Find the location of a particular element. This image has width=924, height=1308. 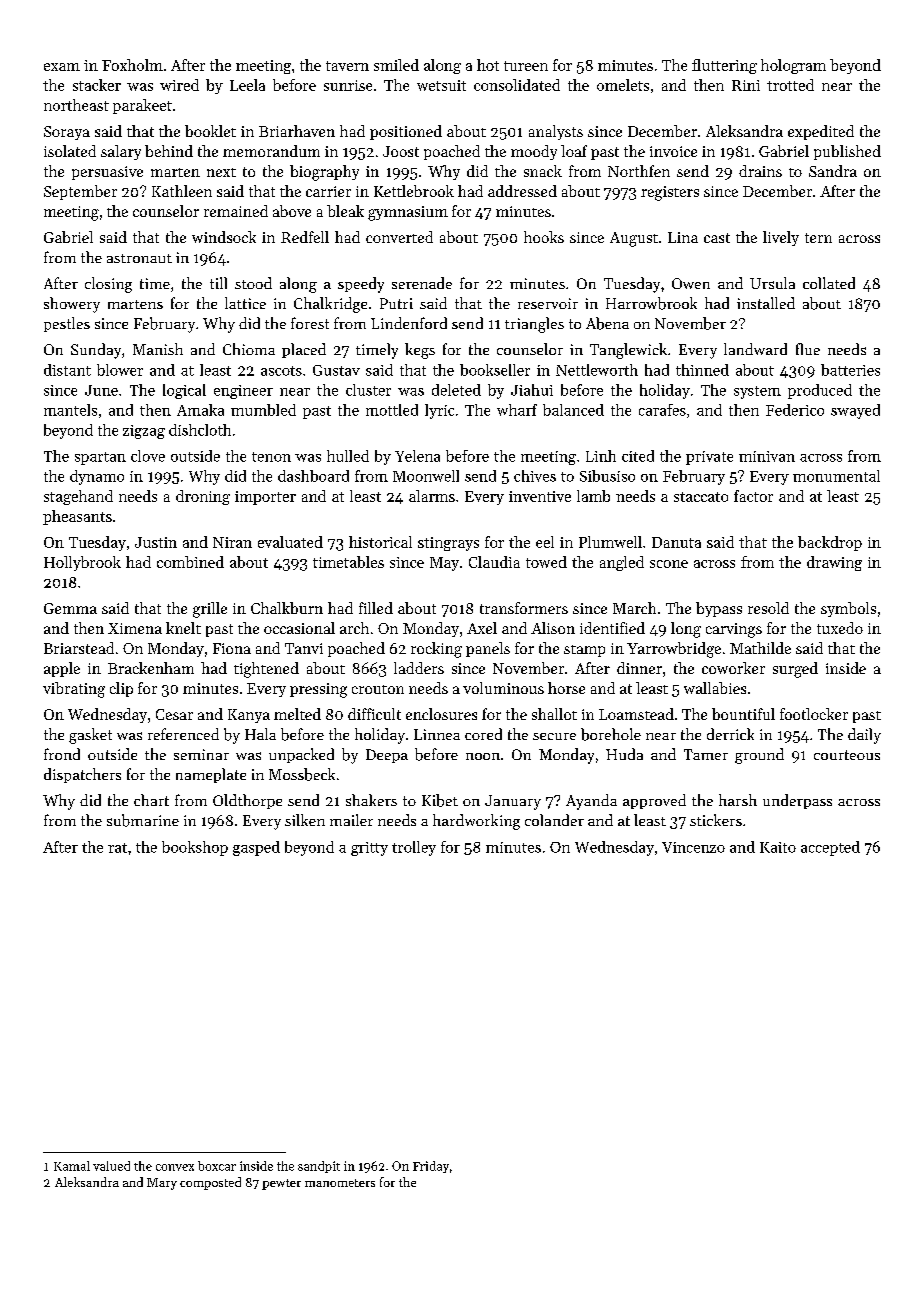

cited is located at coordinates (638, 456).
